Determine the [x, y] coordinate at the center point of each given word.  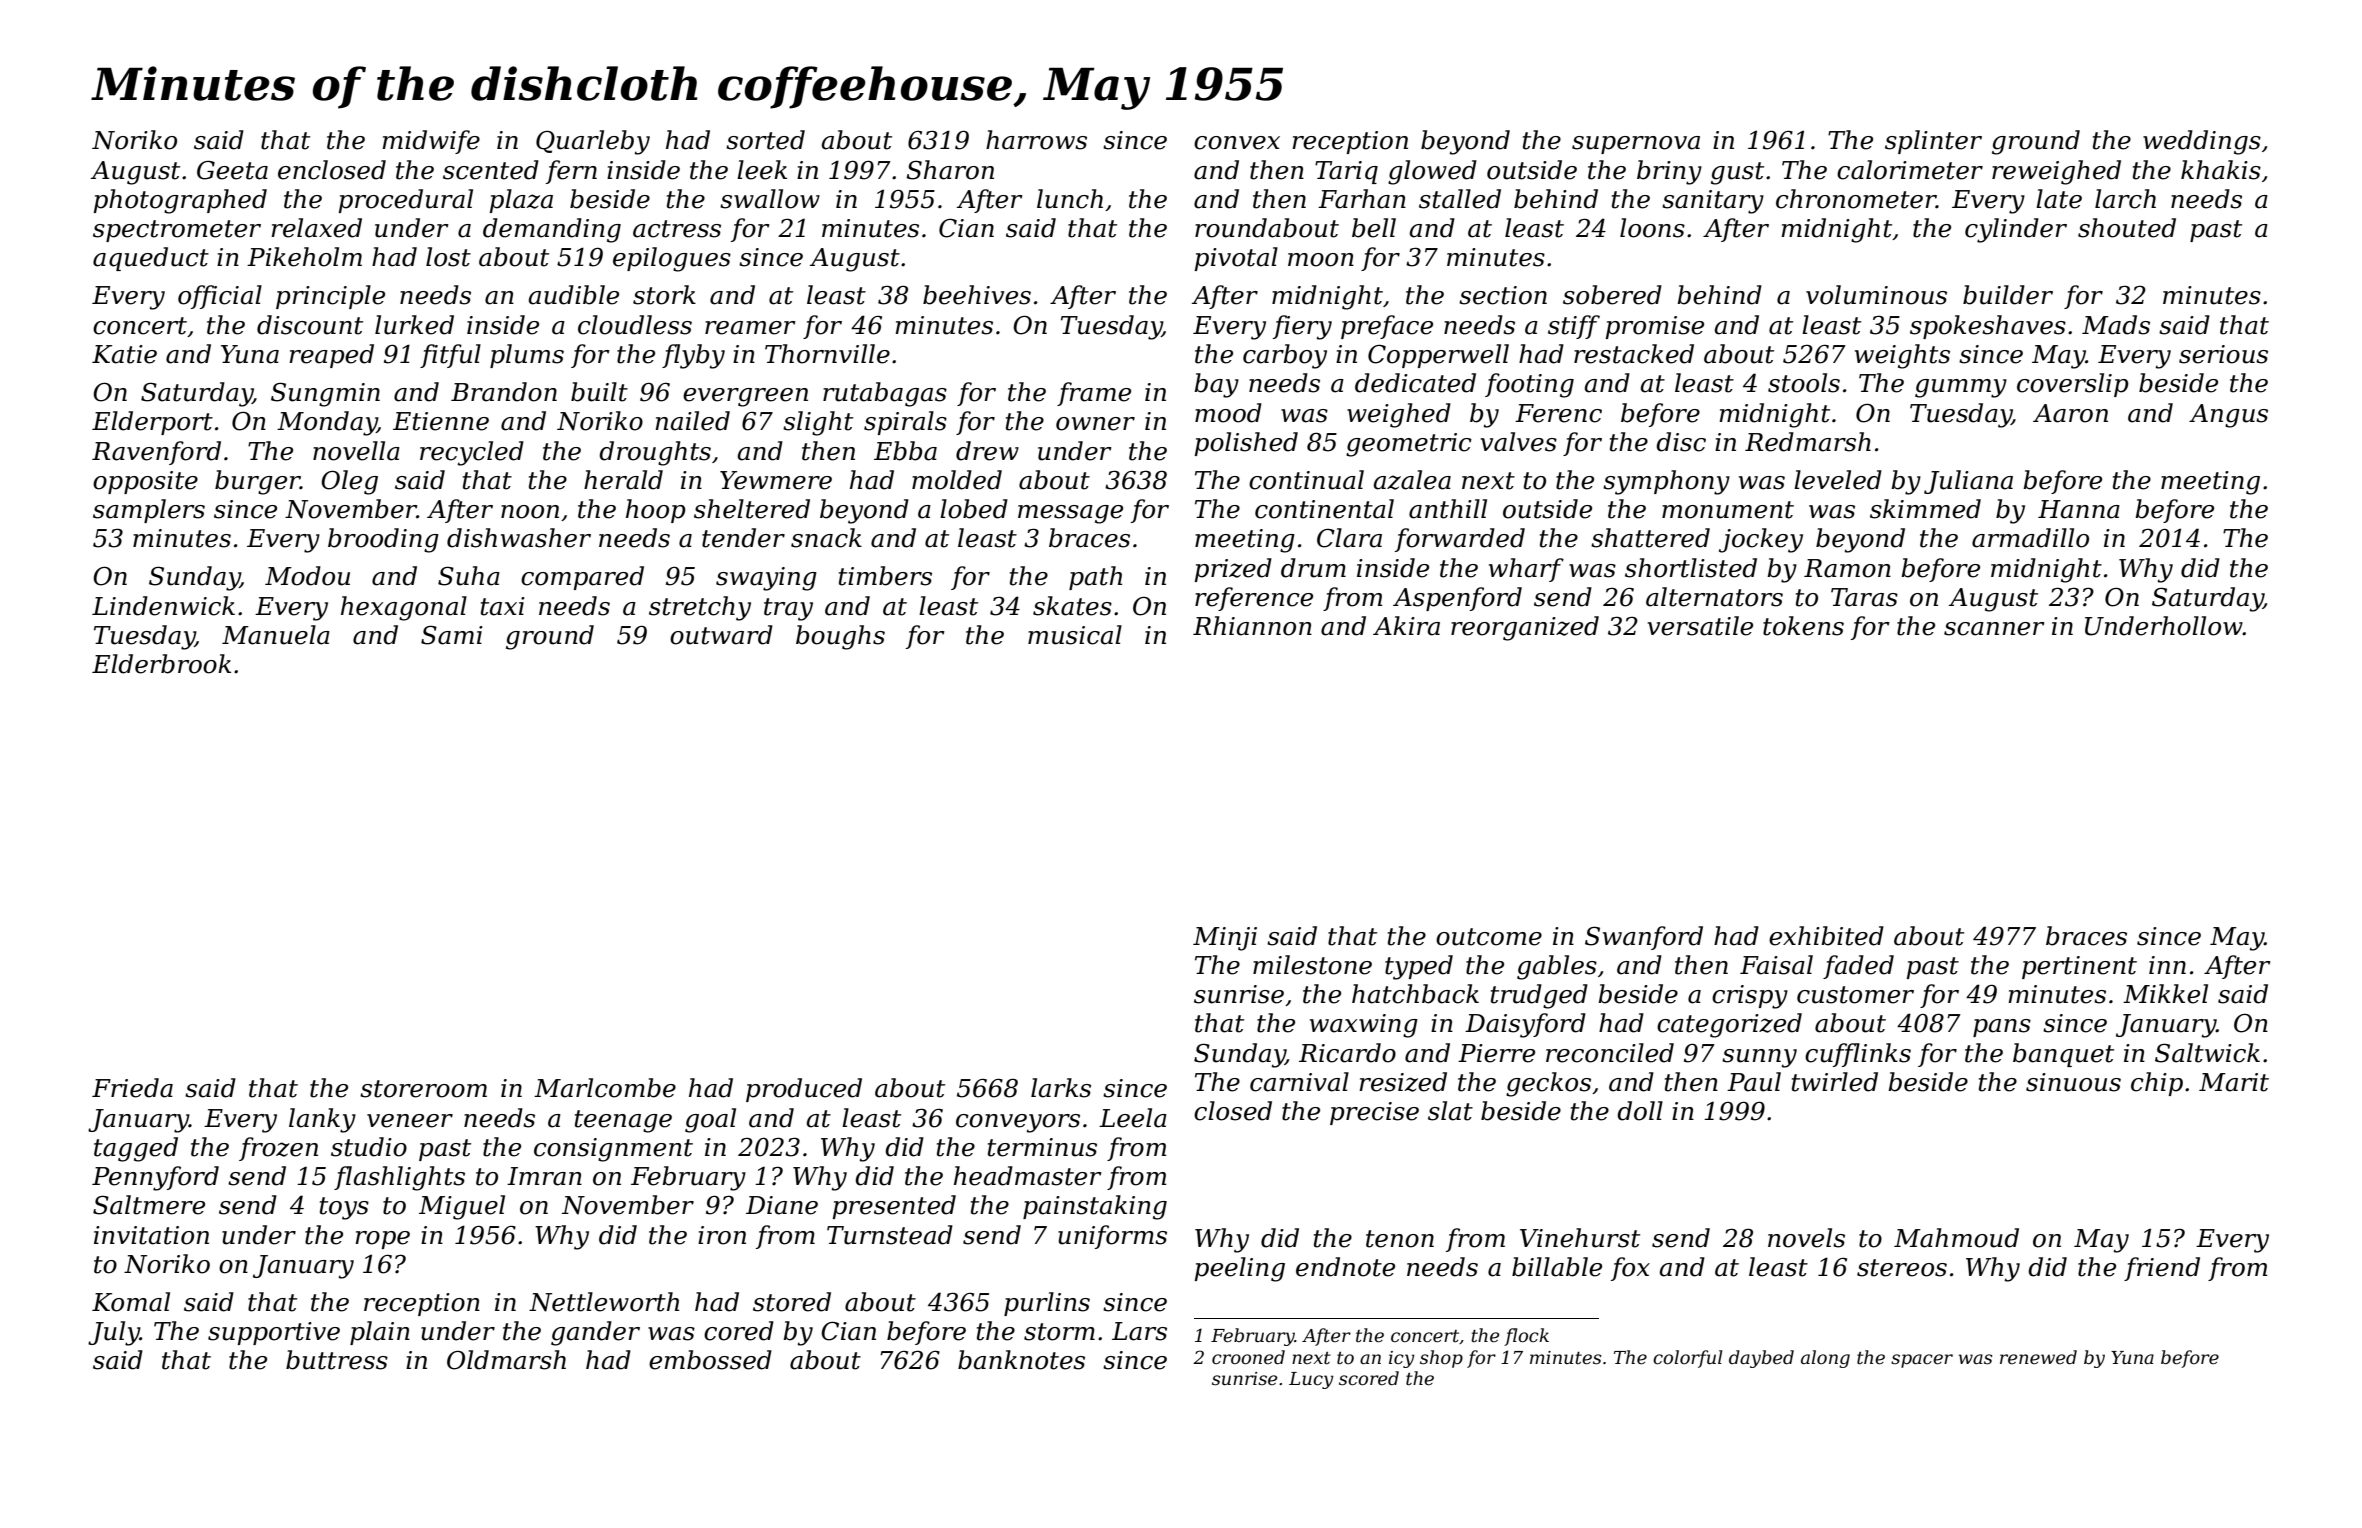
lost [448, 257]
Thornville [827, 354]
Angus [2228, 416]
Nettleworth [604, 1302]
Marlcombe [605, 1088]
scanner [1994, 629]
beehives [977, 295]
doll [1640, 1111]
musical [1075, 635]
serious [2223, 354]
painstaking [1095, 1207]
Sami [452, 635]
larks [1061, 1088]
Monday [327, 423]
